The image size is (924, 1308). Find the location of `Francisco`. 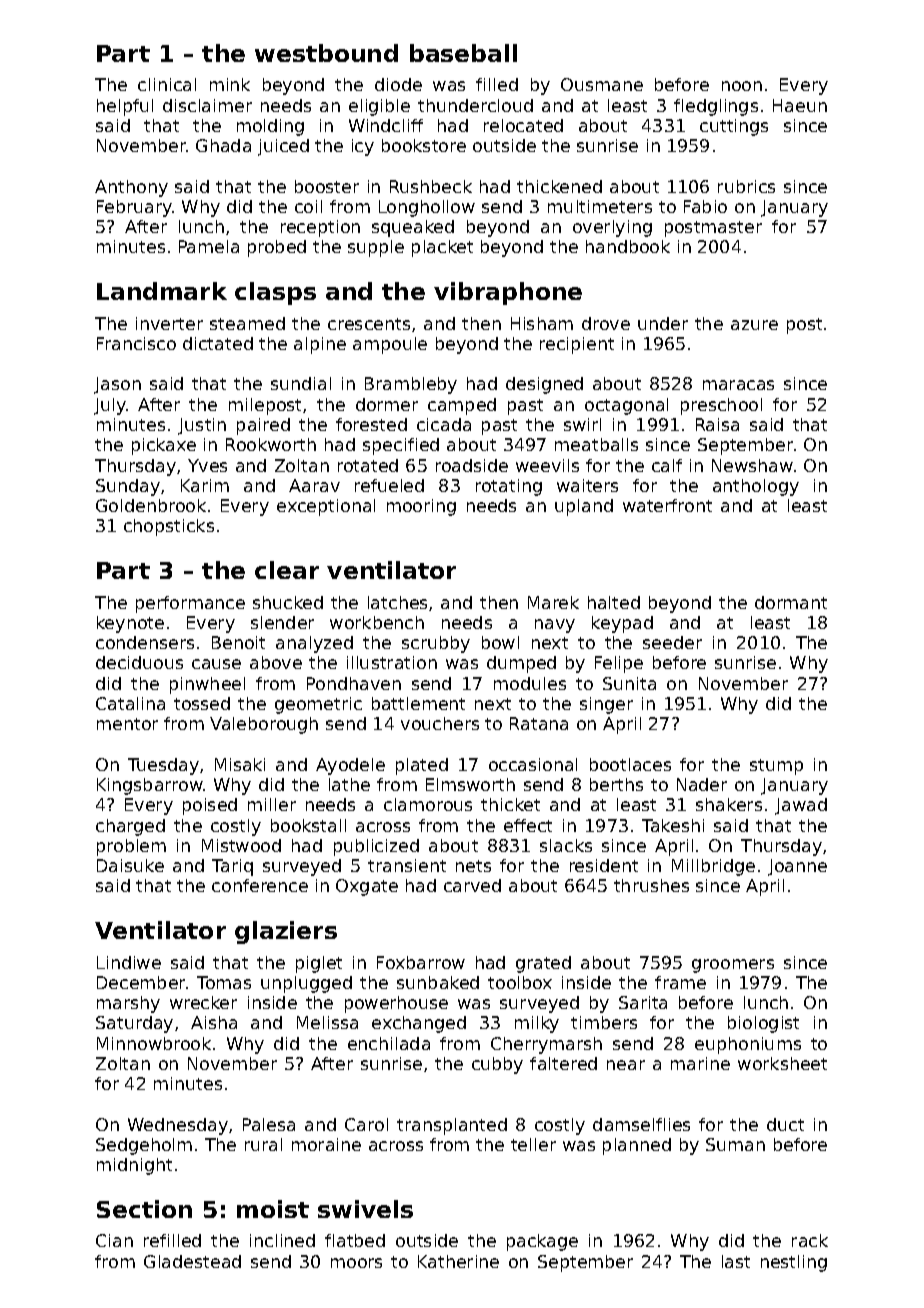

Francisco is located at coordinates (136, 343).
